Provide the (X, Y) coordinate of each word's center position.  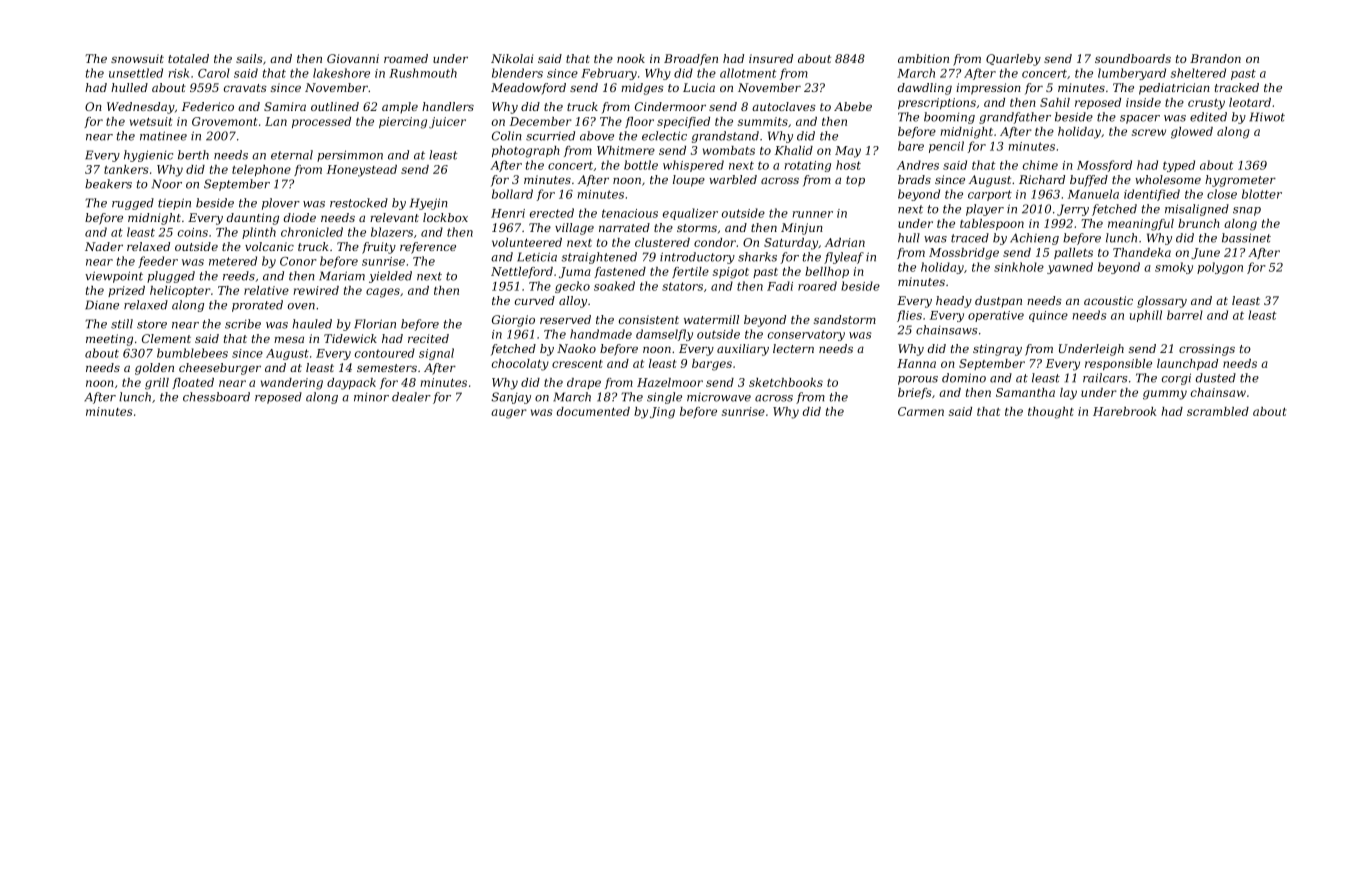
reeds (239, 276)
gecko (572, 287)
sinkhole (1019, 267)
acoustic (1108, 300)
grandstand (725, 137)
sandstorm (845, 319)
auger (509, 414)
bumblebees (192, 353)
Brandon (1215, 58)
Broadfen (691, 60)
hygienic (148, 156)
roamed (406, 58)
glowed (1192, 133)
